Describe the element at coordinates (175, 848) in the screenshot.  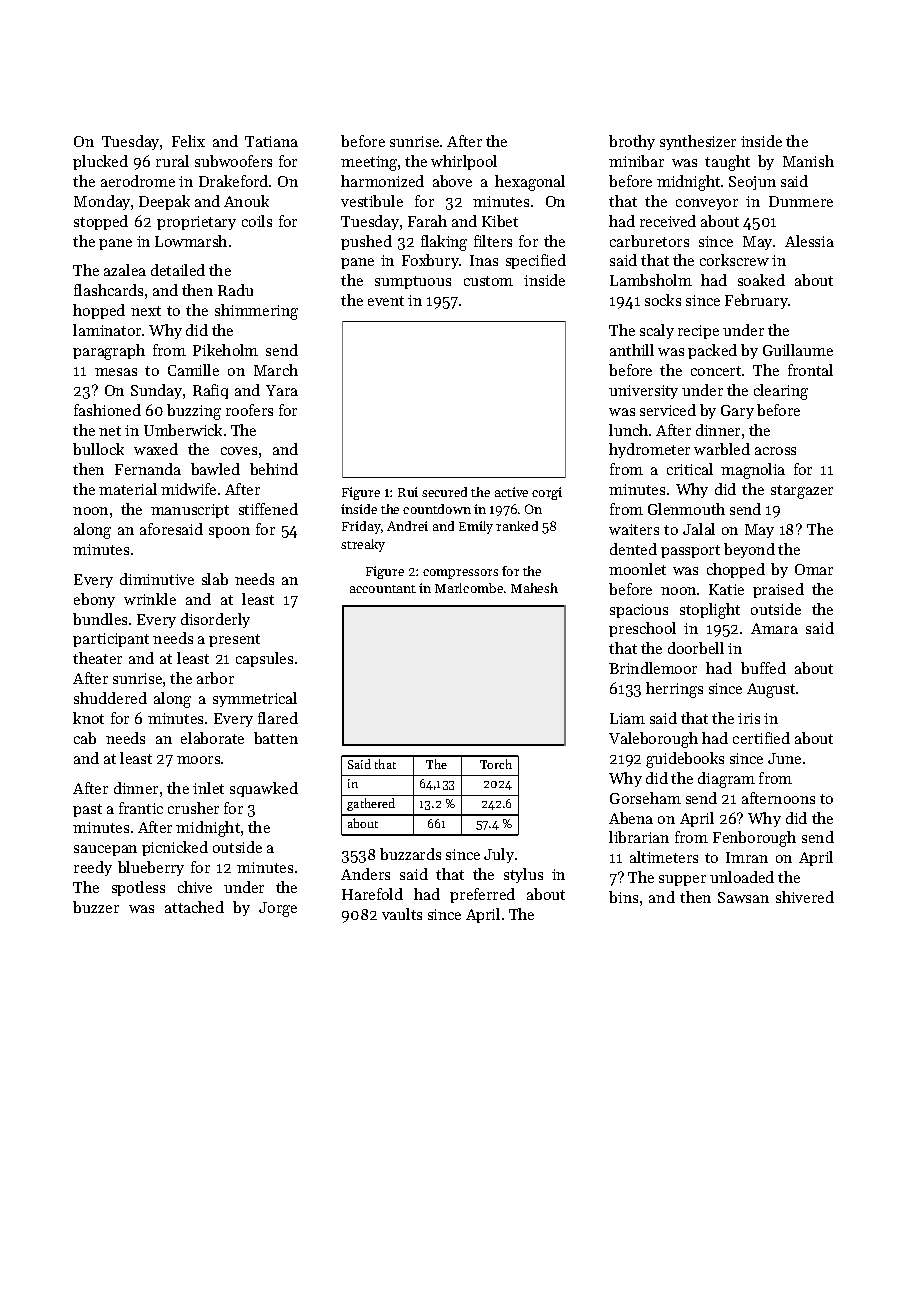
I see `picnicked` at that location.
